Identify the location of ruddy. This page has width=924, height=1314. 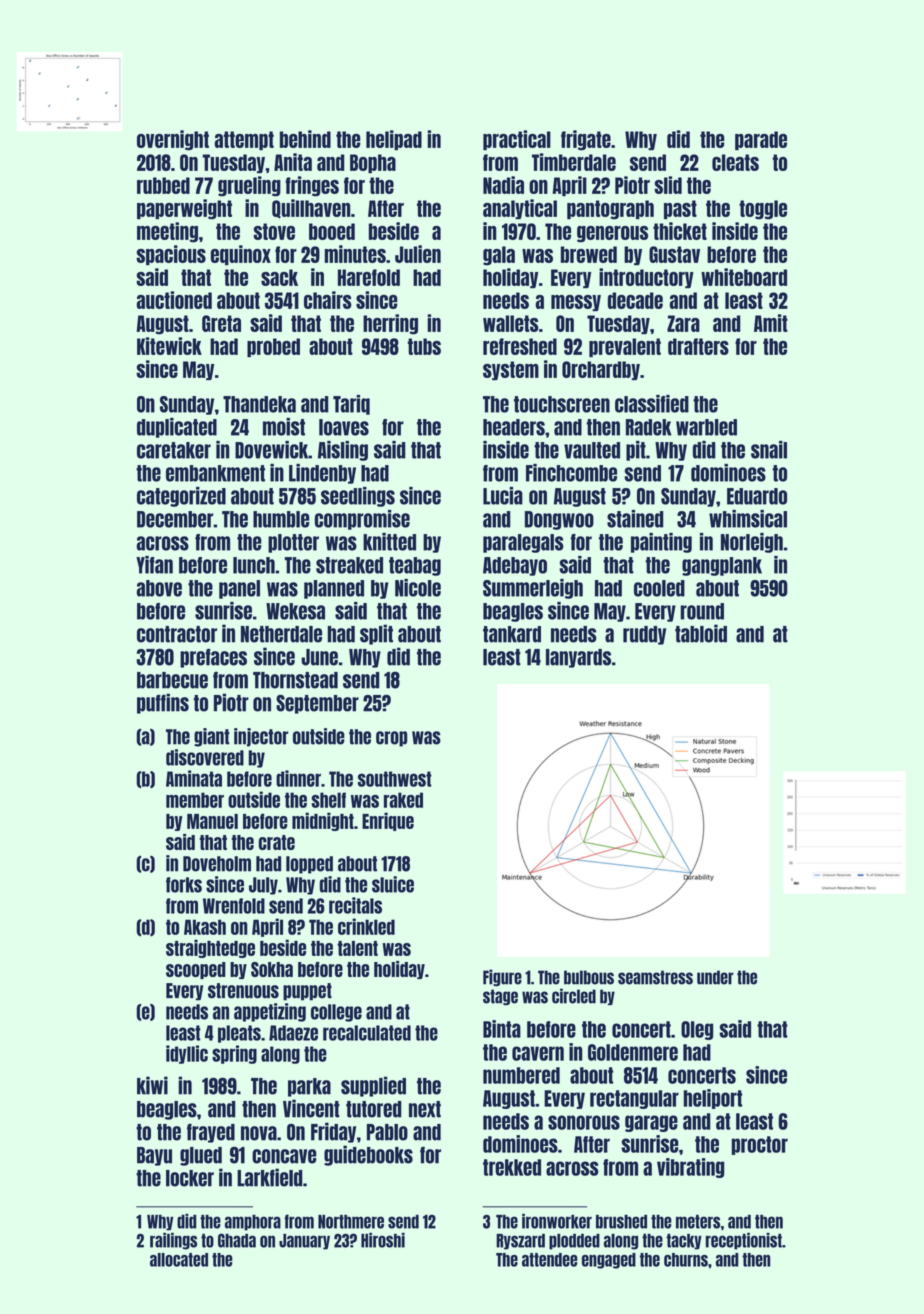
(644, 635).
